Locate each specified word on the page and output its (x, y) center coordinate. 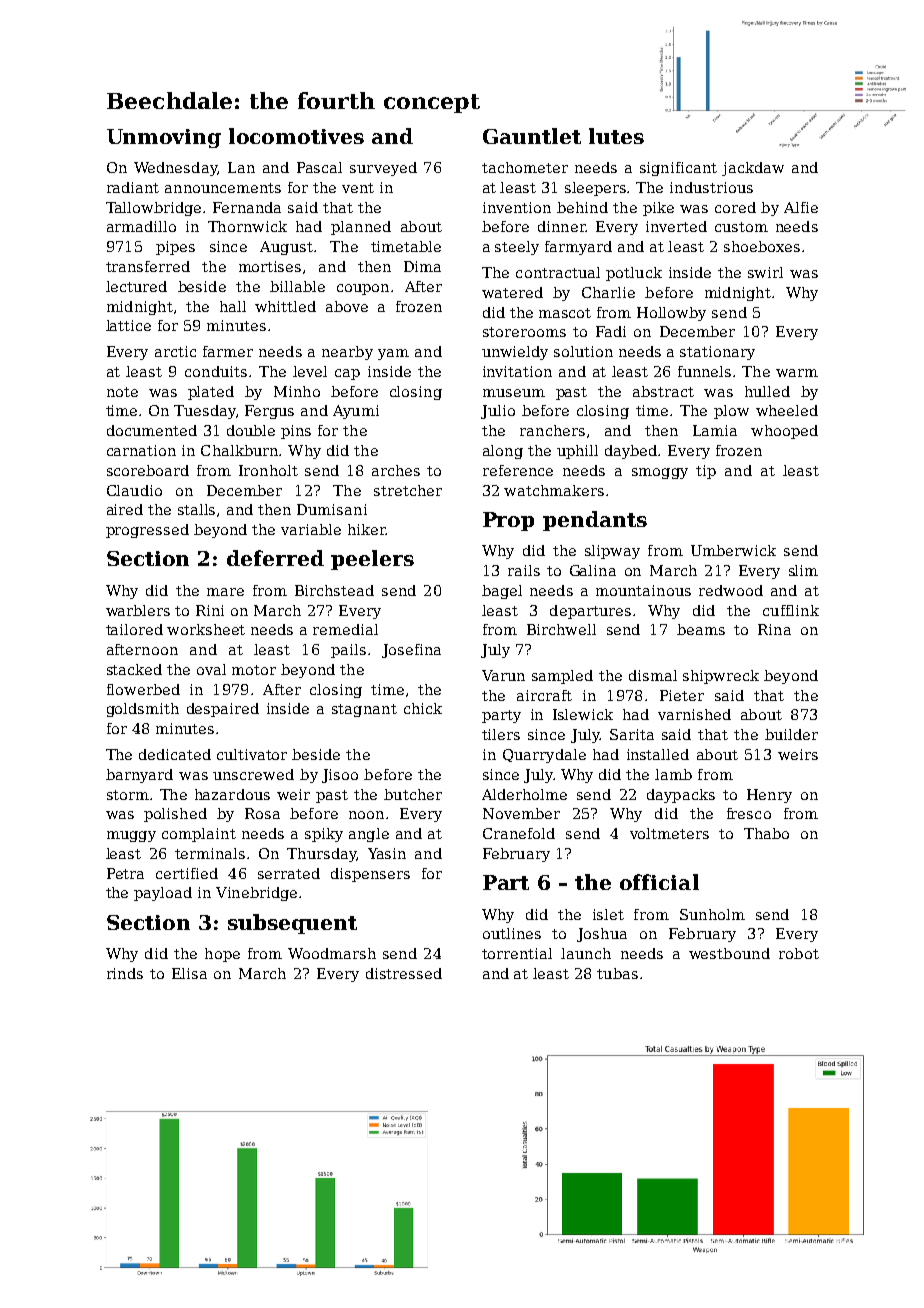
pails (348, 651)
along (503, 452)
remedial (345, 629)
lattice (128, 325)
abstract (663, 391)
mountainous (643, 590)
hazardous (232, 794)
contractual (558, 272)
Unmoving (164, 138)
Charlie (608, 292)
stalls (196, 509)
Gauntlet (532, 136)
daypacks (681, 796)
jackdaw (753, 169)
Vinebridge (256, 894)
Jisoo (340, 776)
